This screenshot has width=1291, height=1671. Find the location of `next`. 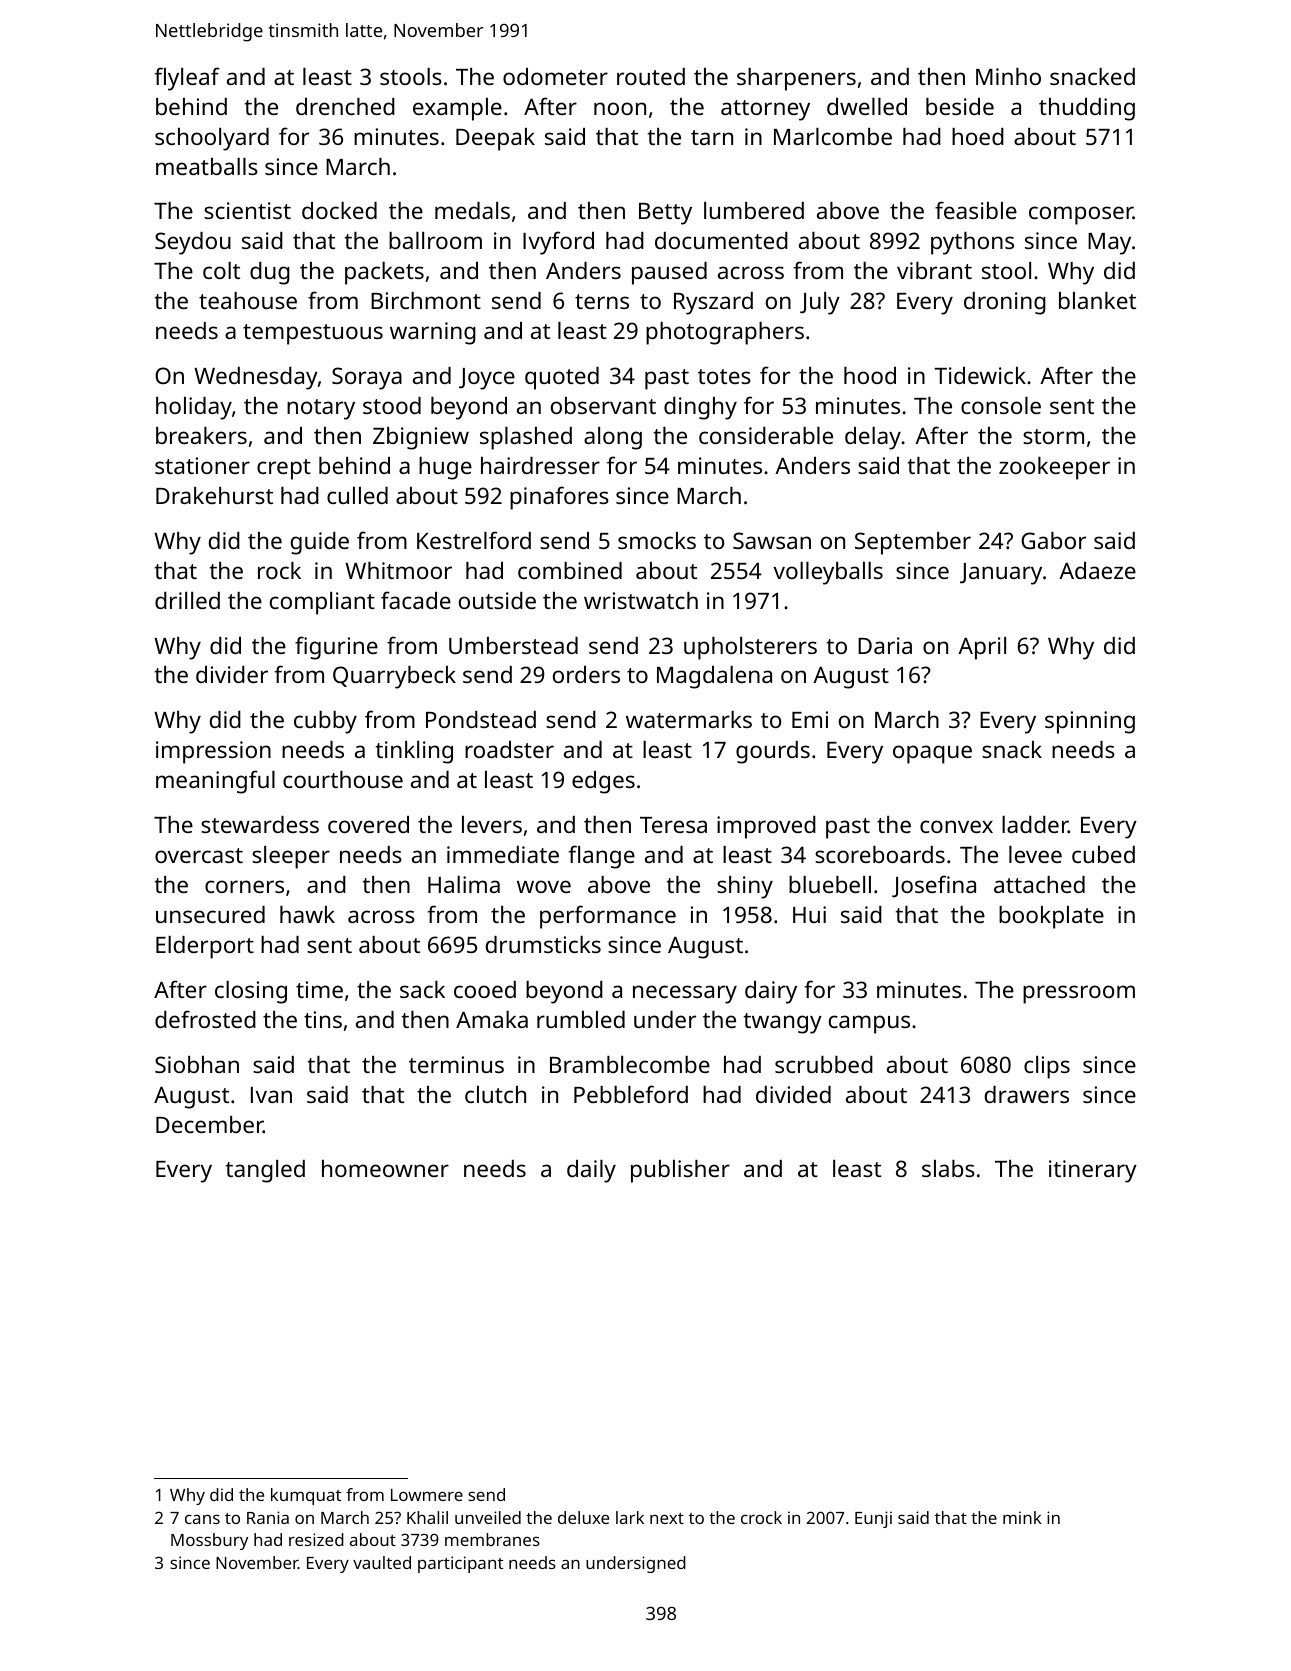

next is located at coordinates (667, 1518).
